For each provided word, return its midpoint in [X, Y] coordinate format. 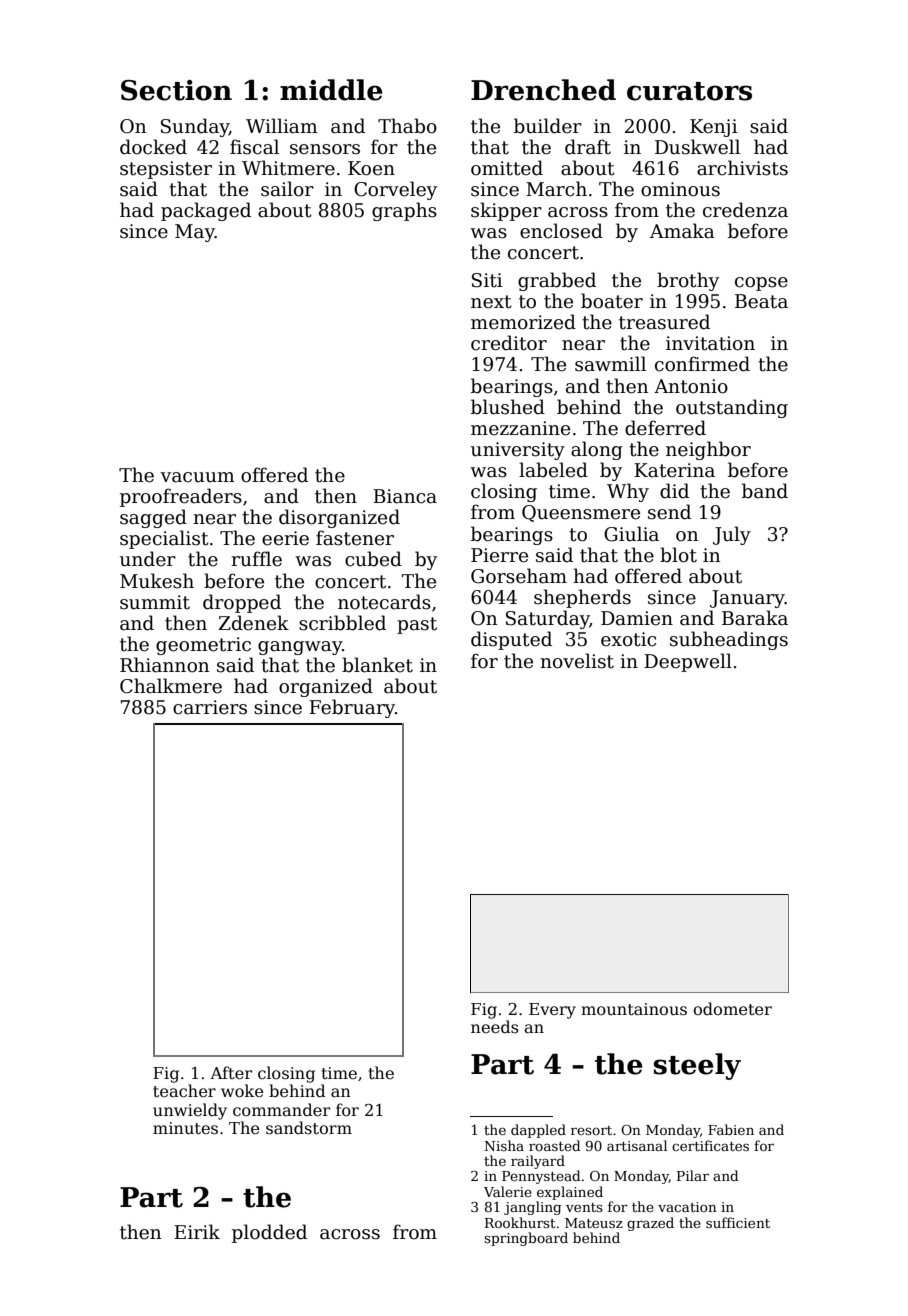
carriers [210, 707]
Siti [487, 280]
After [231, 1073]
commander [281, 1110]
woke [242, 1091]
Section [176, 90]
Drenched [543, 90]
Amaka [682, 231]
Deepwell [688, 662]
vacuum [197, 477]
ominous [680, 189]
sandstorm [309, 1128]
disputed [511, 640]
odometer [732, 1009]
